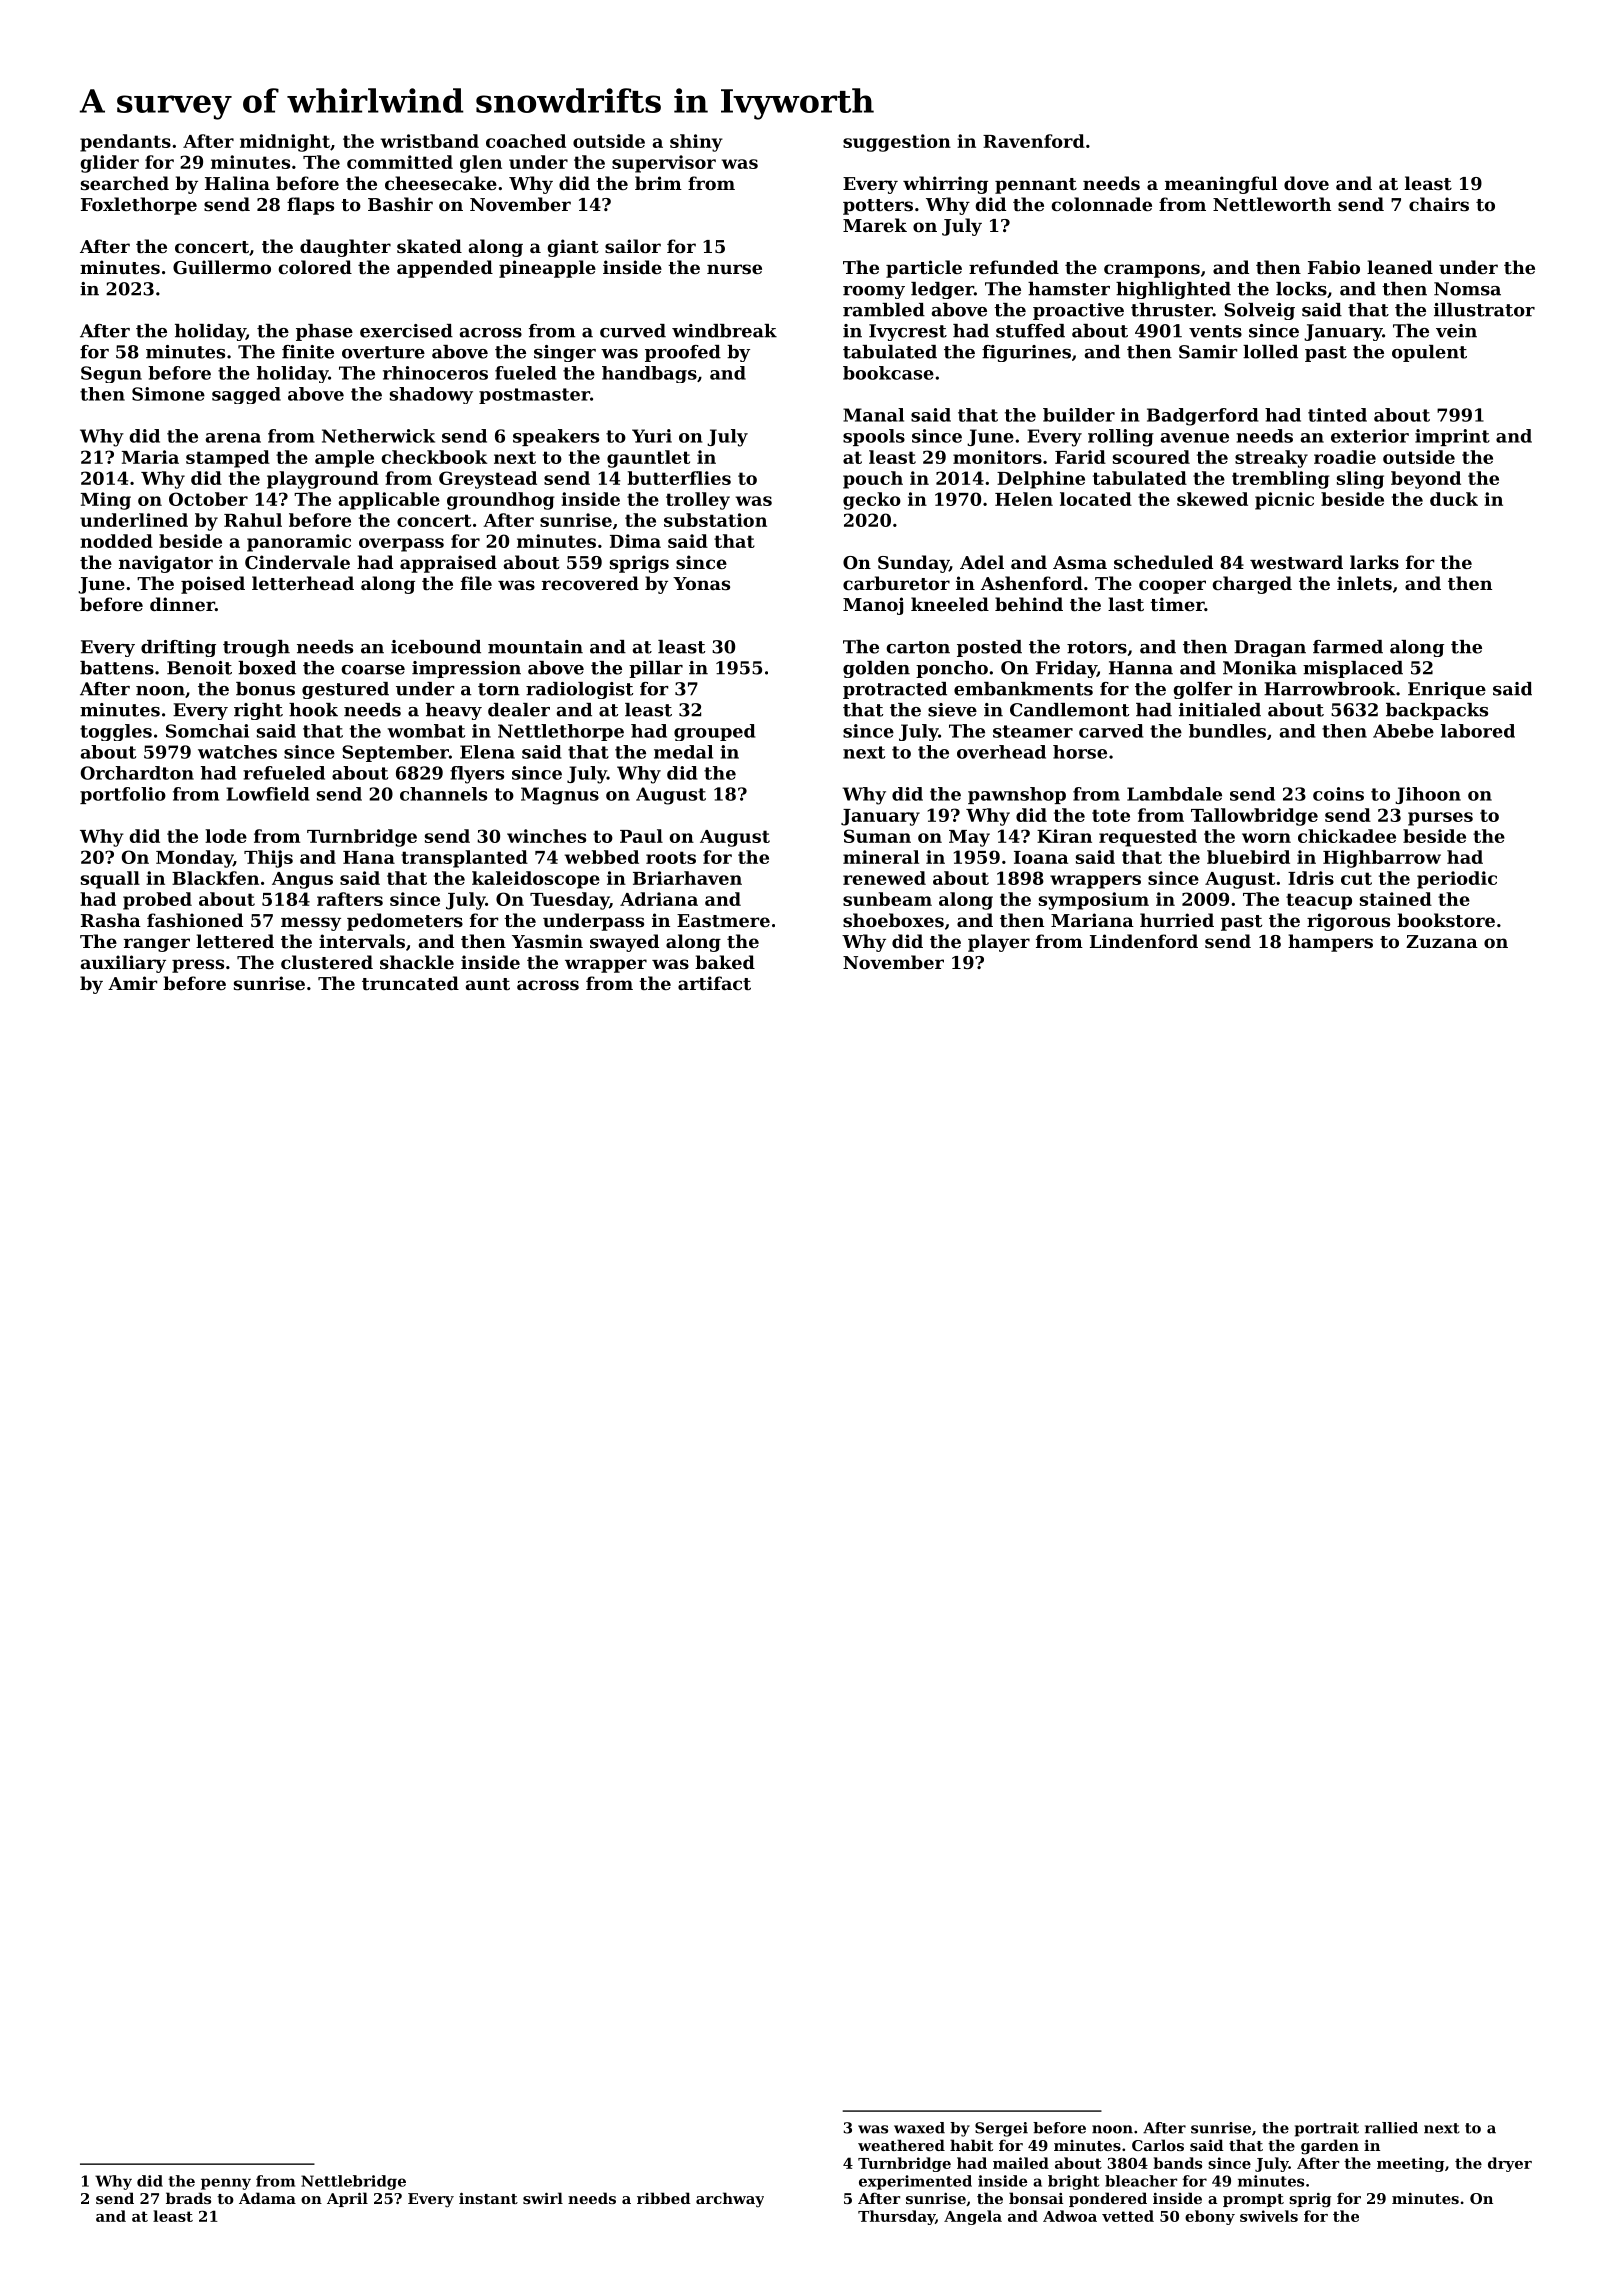 This screenshot has height=2292, width=1620. Describe the element at coordinates (1447, 690) in the screenshot. I see `Enrique` at that location.
